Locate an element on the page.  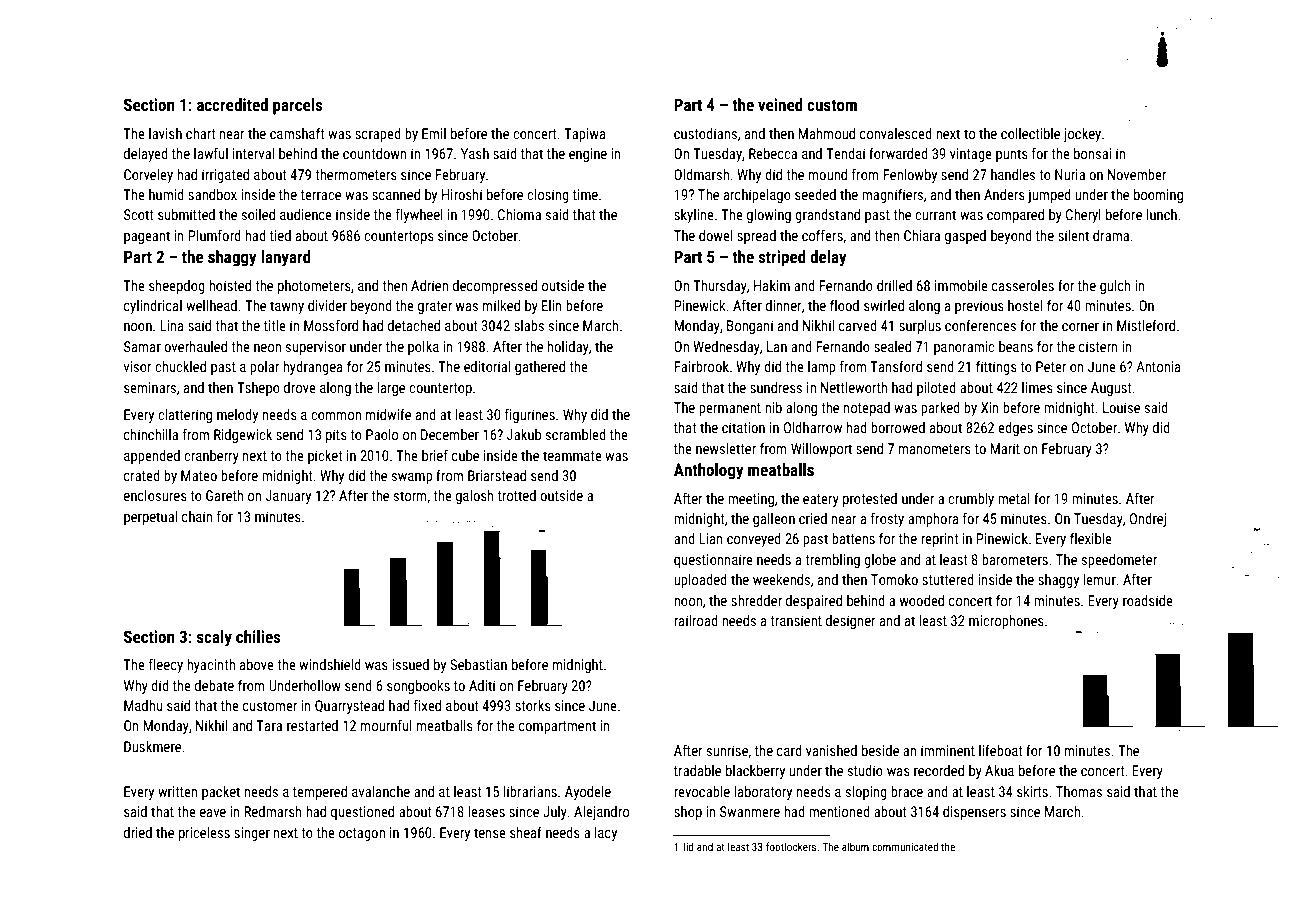
accredited is located at coordinates (232, 104).
